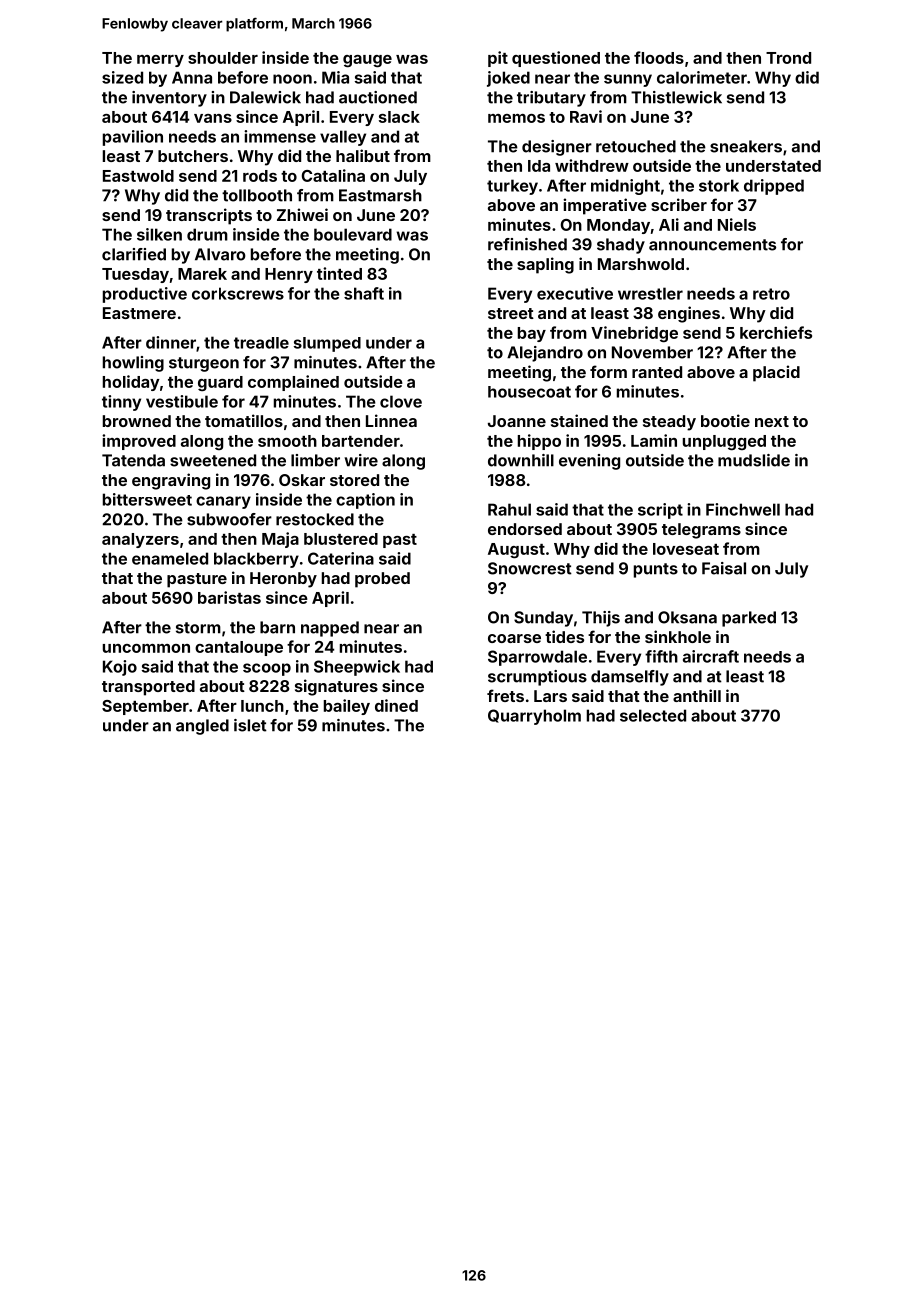  I want to click on Anna, so click(192, 77).
